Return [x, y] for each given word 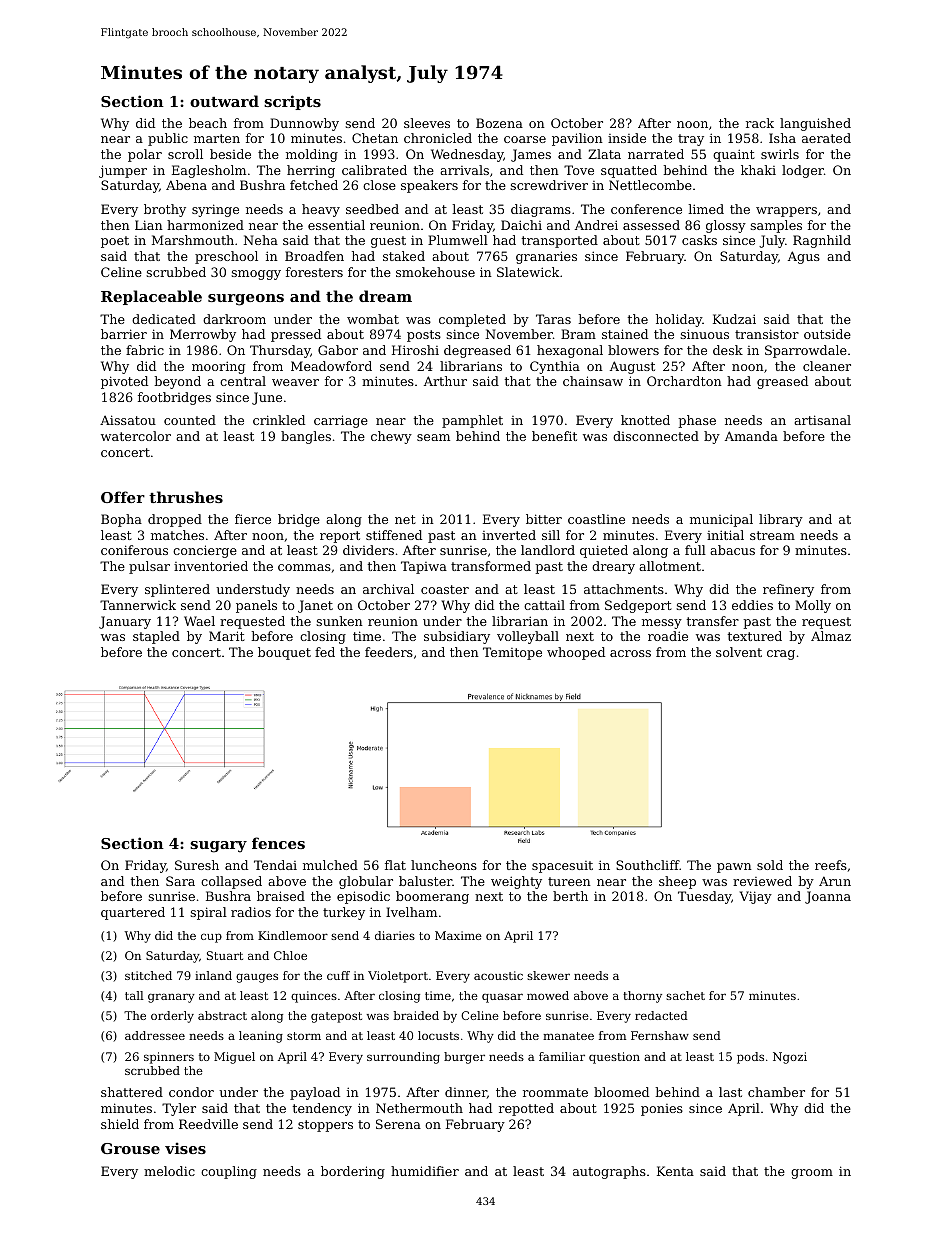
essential [336, 225]
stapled [156, 637]
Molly [813, 606]
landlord [548, 550]
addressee [155, 1035]
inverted [509, 535]
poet [115, 242]
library [781, 520]
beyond [178, 382]
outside [827, 334]
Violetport [398, 977]
